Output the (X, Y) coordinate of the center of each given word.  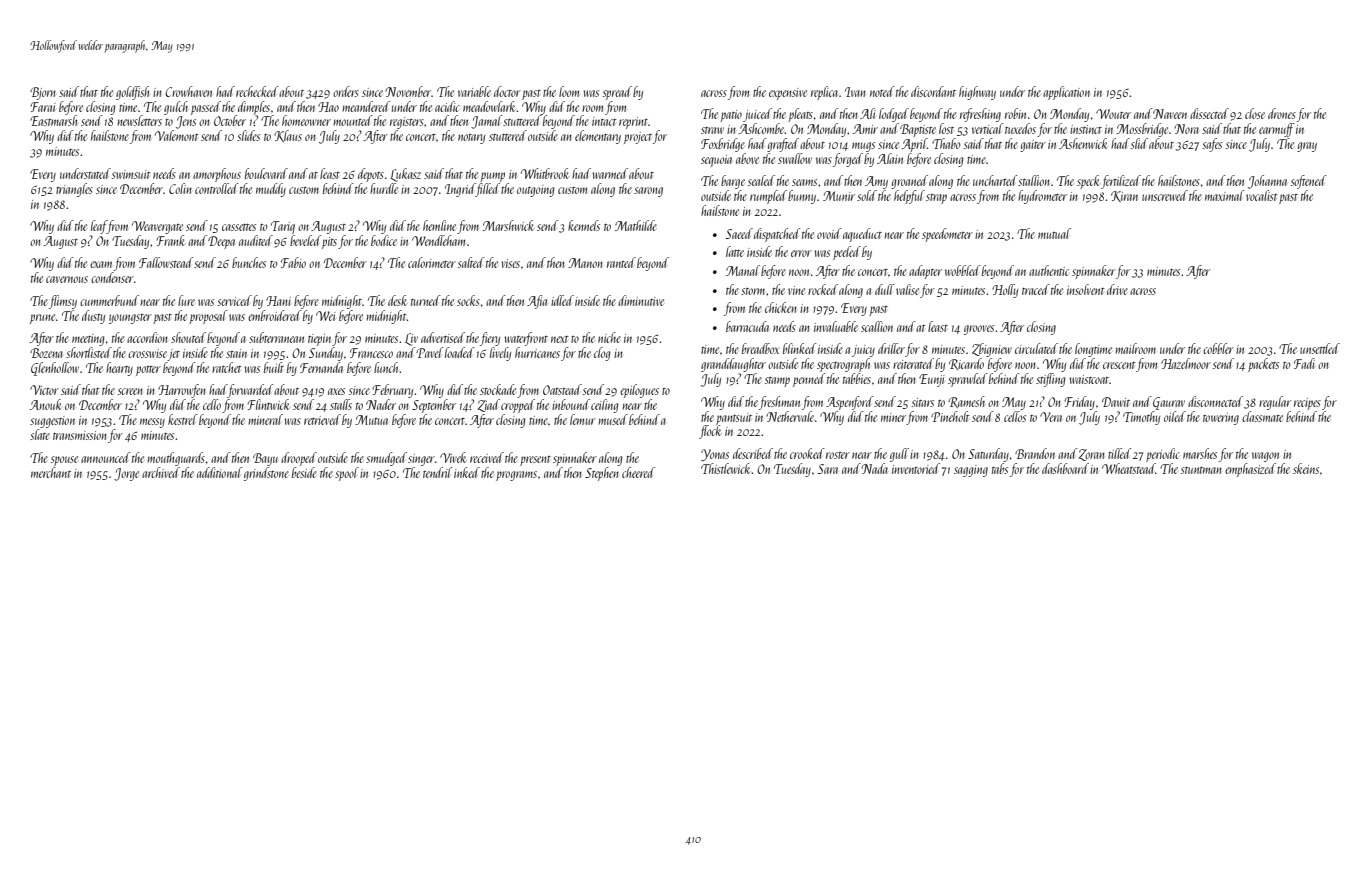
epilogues (639, 391)
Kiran (1124, 196)
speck (1088, 182)
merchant (51, 472)
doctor (507, 91)
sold (867, 195)
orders (346, 91)
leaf (99, 227)
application (1066, 93)
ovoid (829, 233)
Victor (44, 390)
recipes (1307, 404)
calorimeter (432, 262)
